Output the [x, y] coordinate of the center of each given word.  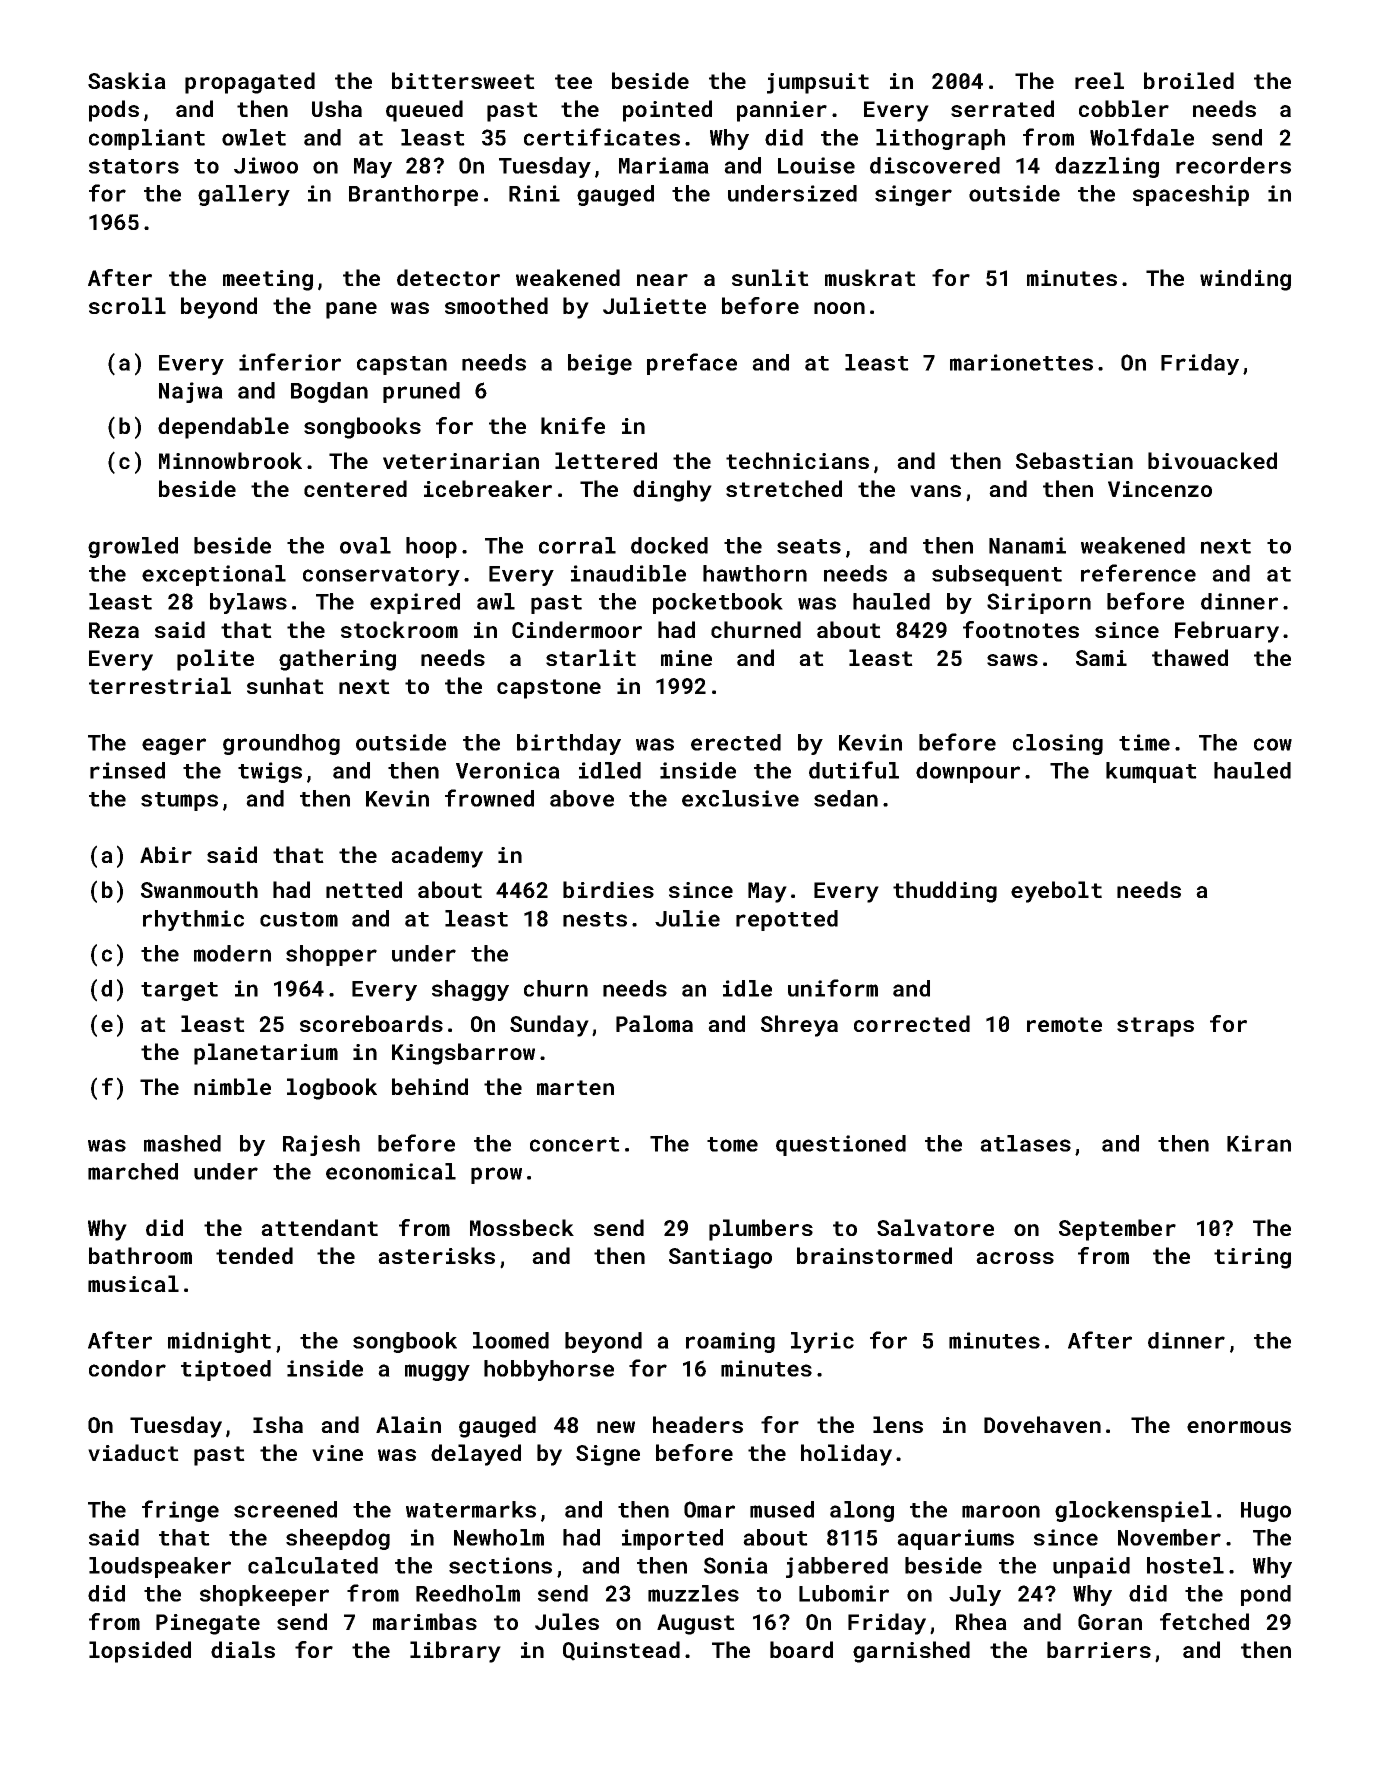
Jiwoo [266, 165]
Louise [816, 165]
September [1117, 1230]
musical [133, 1283]
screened [285, 1509]
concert [575, 1144]
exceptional [214, 575]
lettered [606, 460]
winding [1245, 280]
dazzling [1107, 167]
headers [698, 1424]
